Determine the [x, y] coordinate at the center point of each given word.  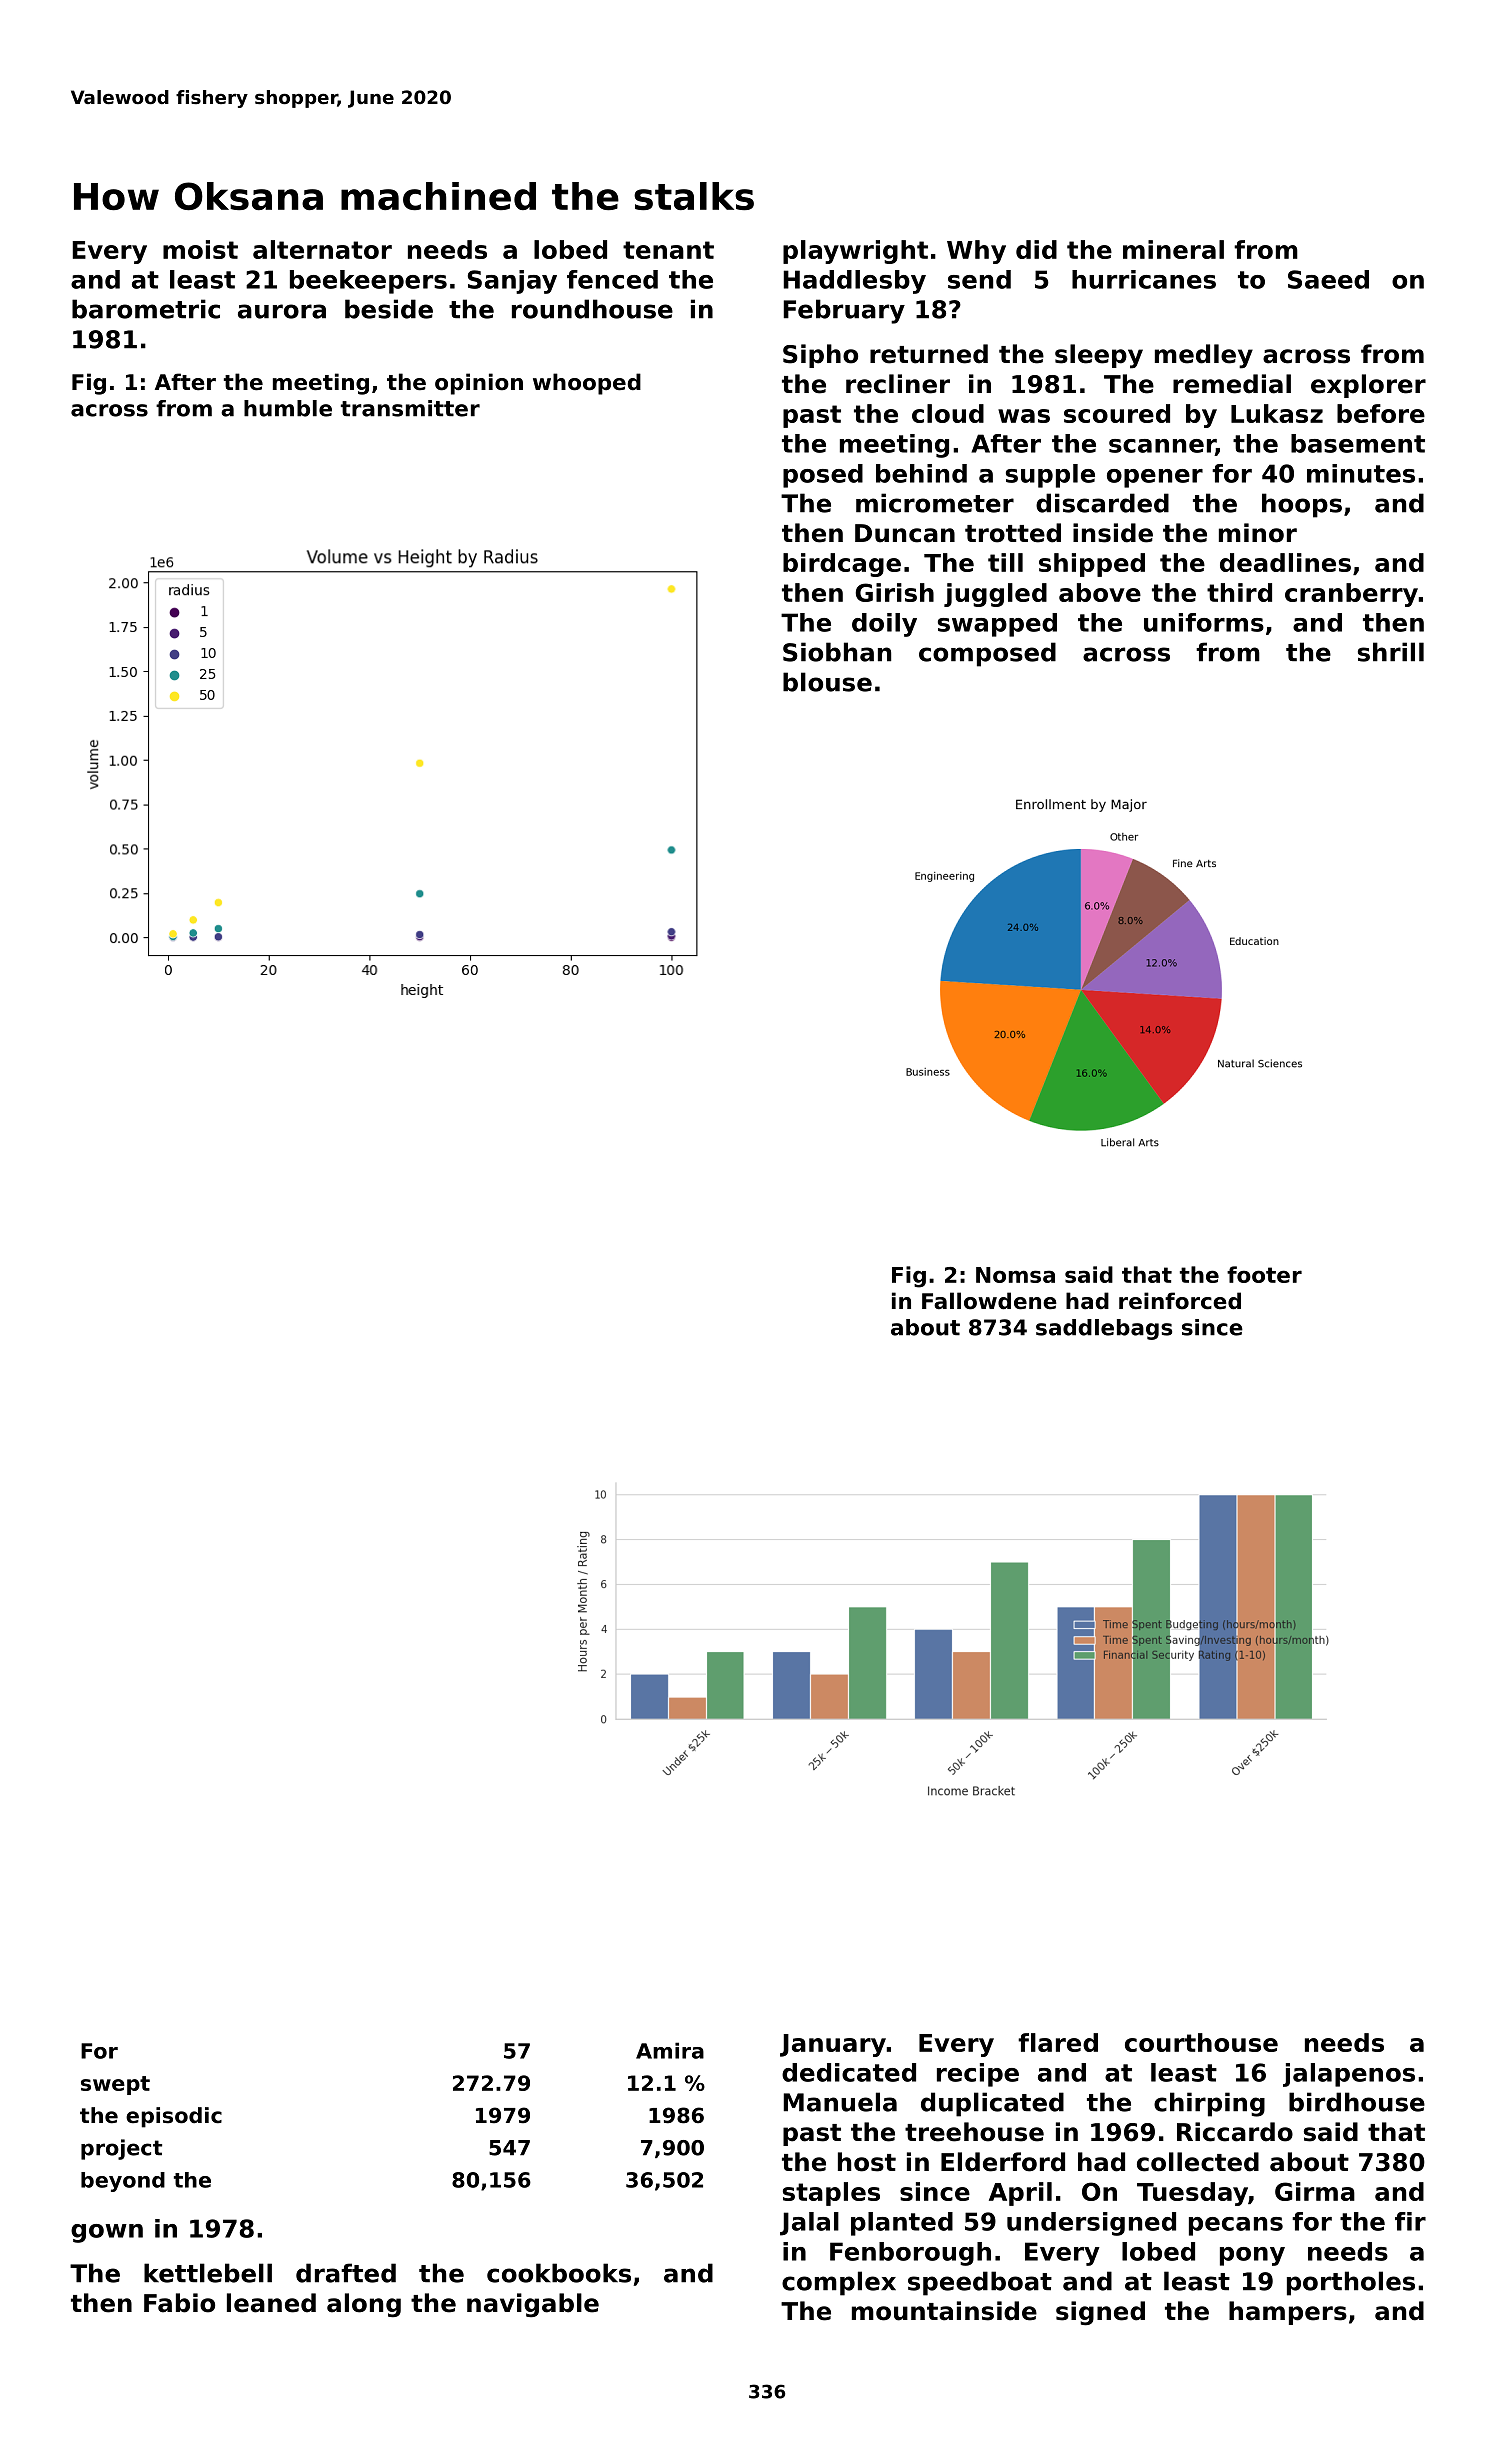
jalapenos [1349, 2075]
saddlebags [1104, 1329]
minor [1258, 533]
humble [288, 408]
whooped [587, 384]
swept [115, 2085]
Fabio [179, 2303]
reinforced [1180, 1301]
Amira [670, 2050]
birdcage [842, 565]
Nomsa [1015, 1275]
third [1239, 592]
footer [1264, 1274]
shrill [1391, 652]
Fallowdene [989, 1301]
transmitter [410, 408]
